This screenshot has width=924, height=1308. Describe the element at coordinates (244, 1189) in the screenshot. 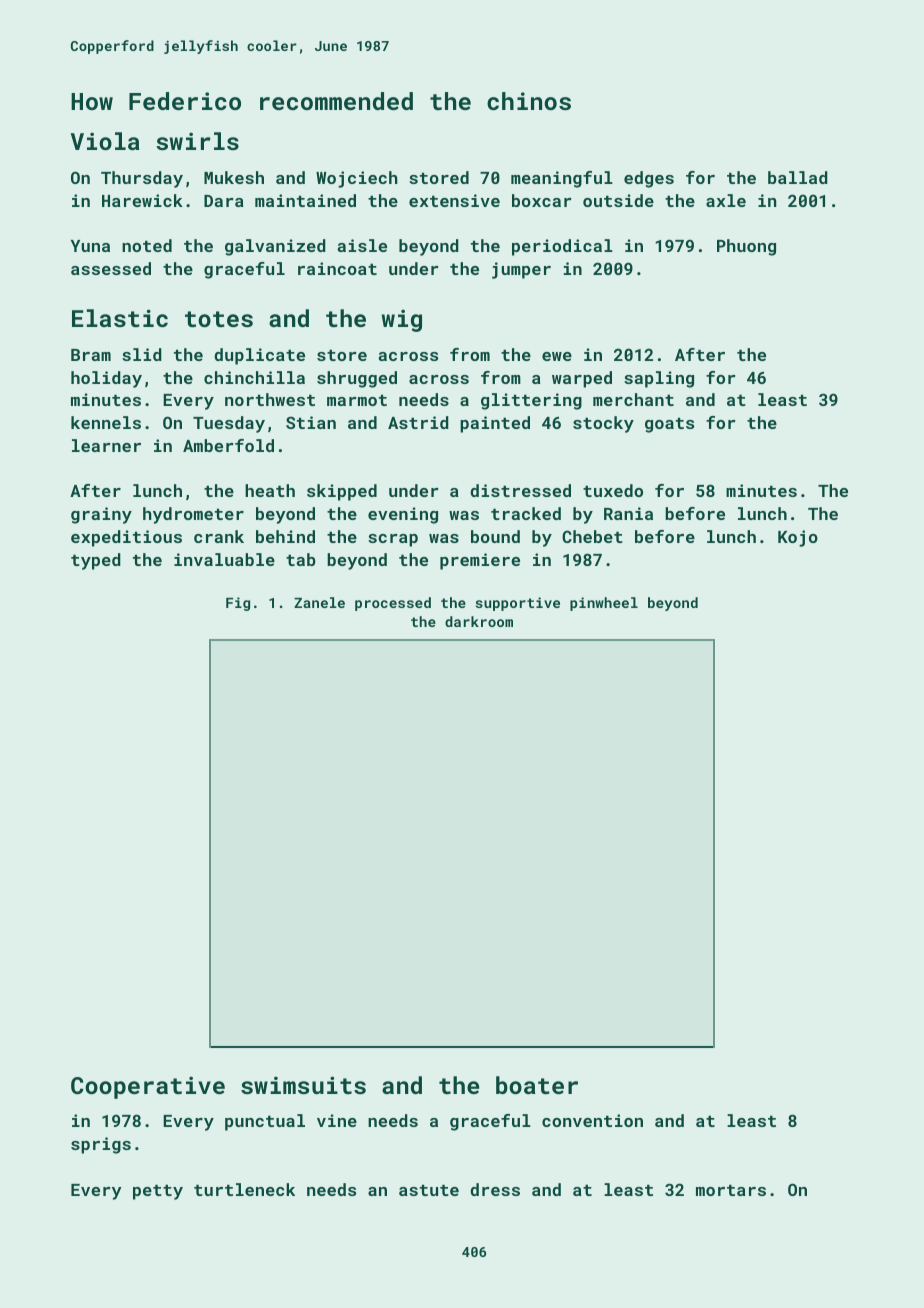

I see `turtleneck` at that location.
